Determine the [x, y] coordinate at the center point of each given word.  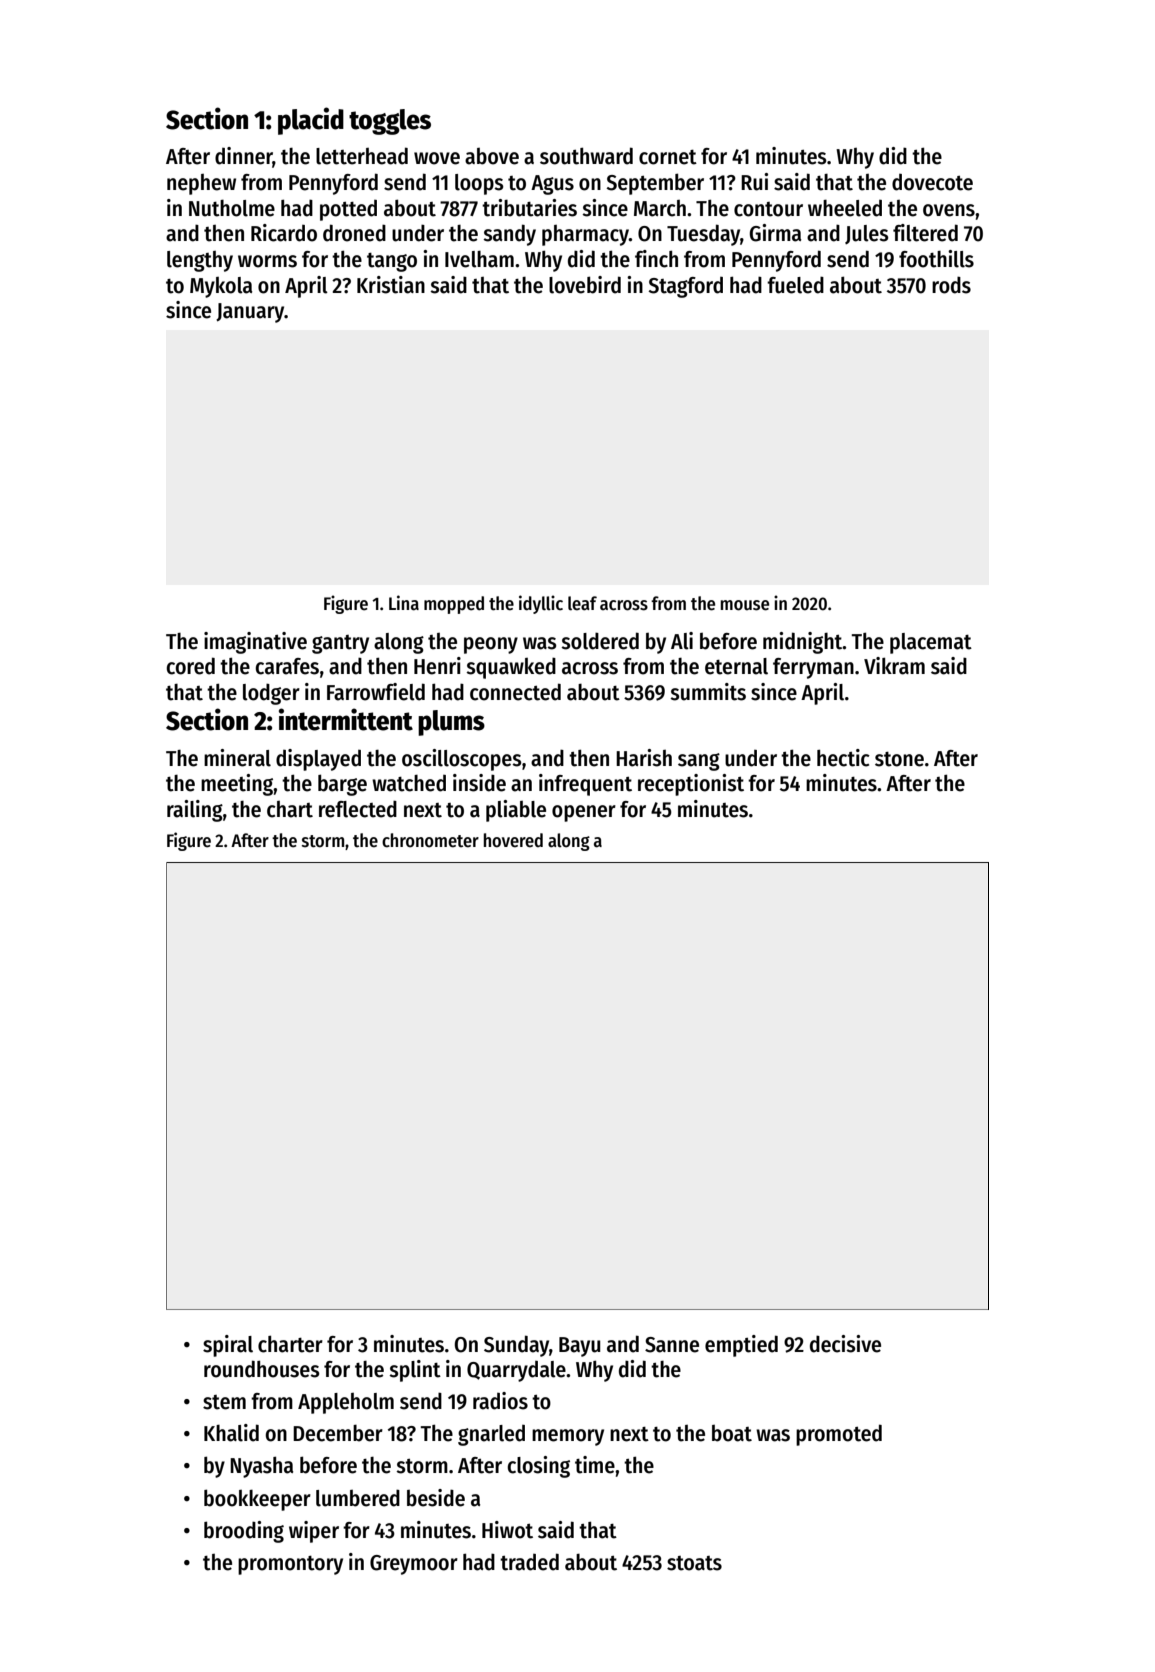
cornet [668, 157]
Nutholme [232, 208]
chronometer [430, 840]
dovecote [932, 182]
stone [899, 759]
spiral [228, 1346]
